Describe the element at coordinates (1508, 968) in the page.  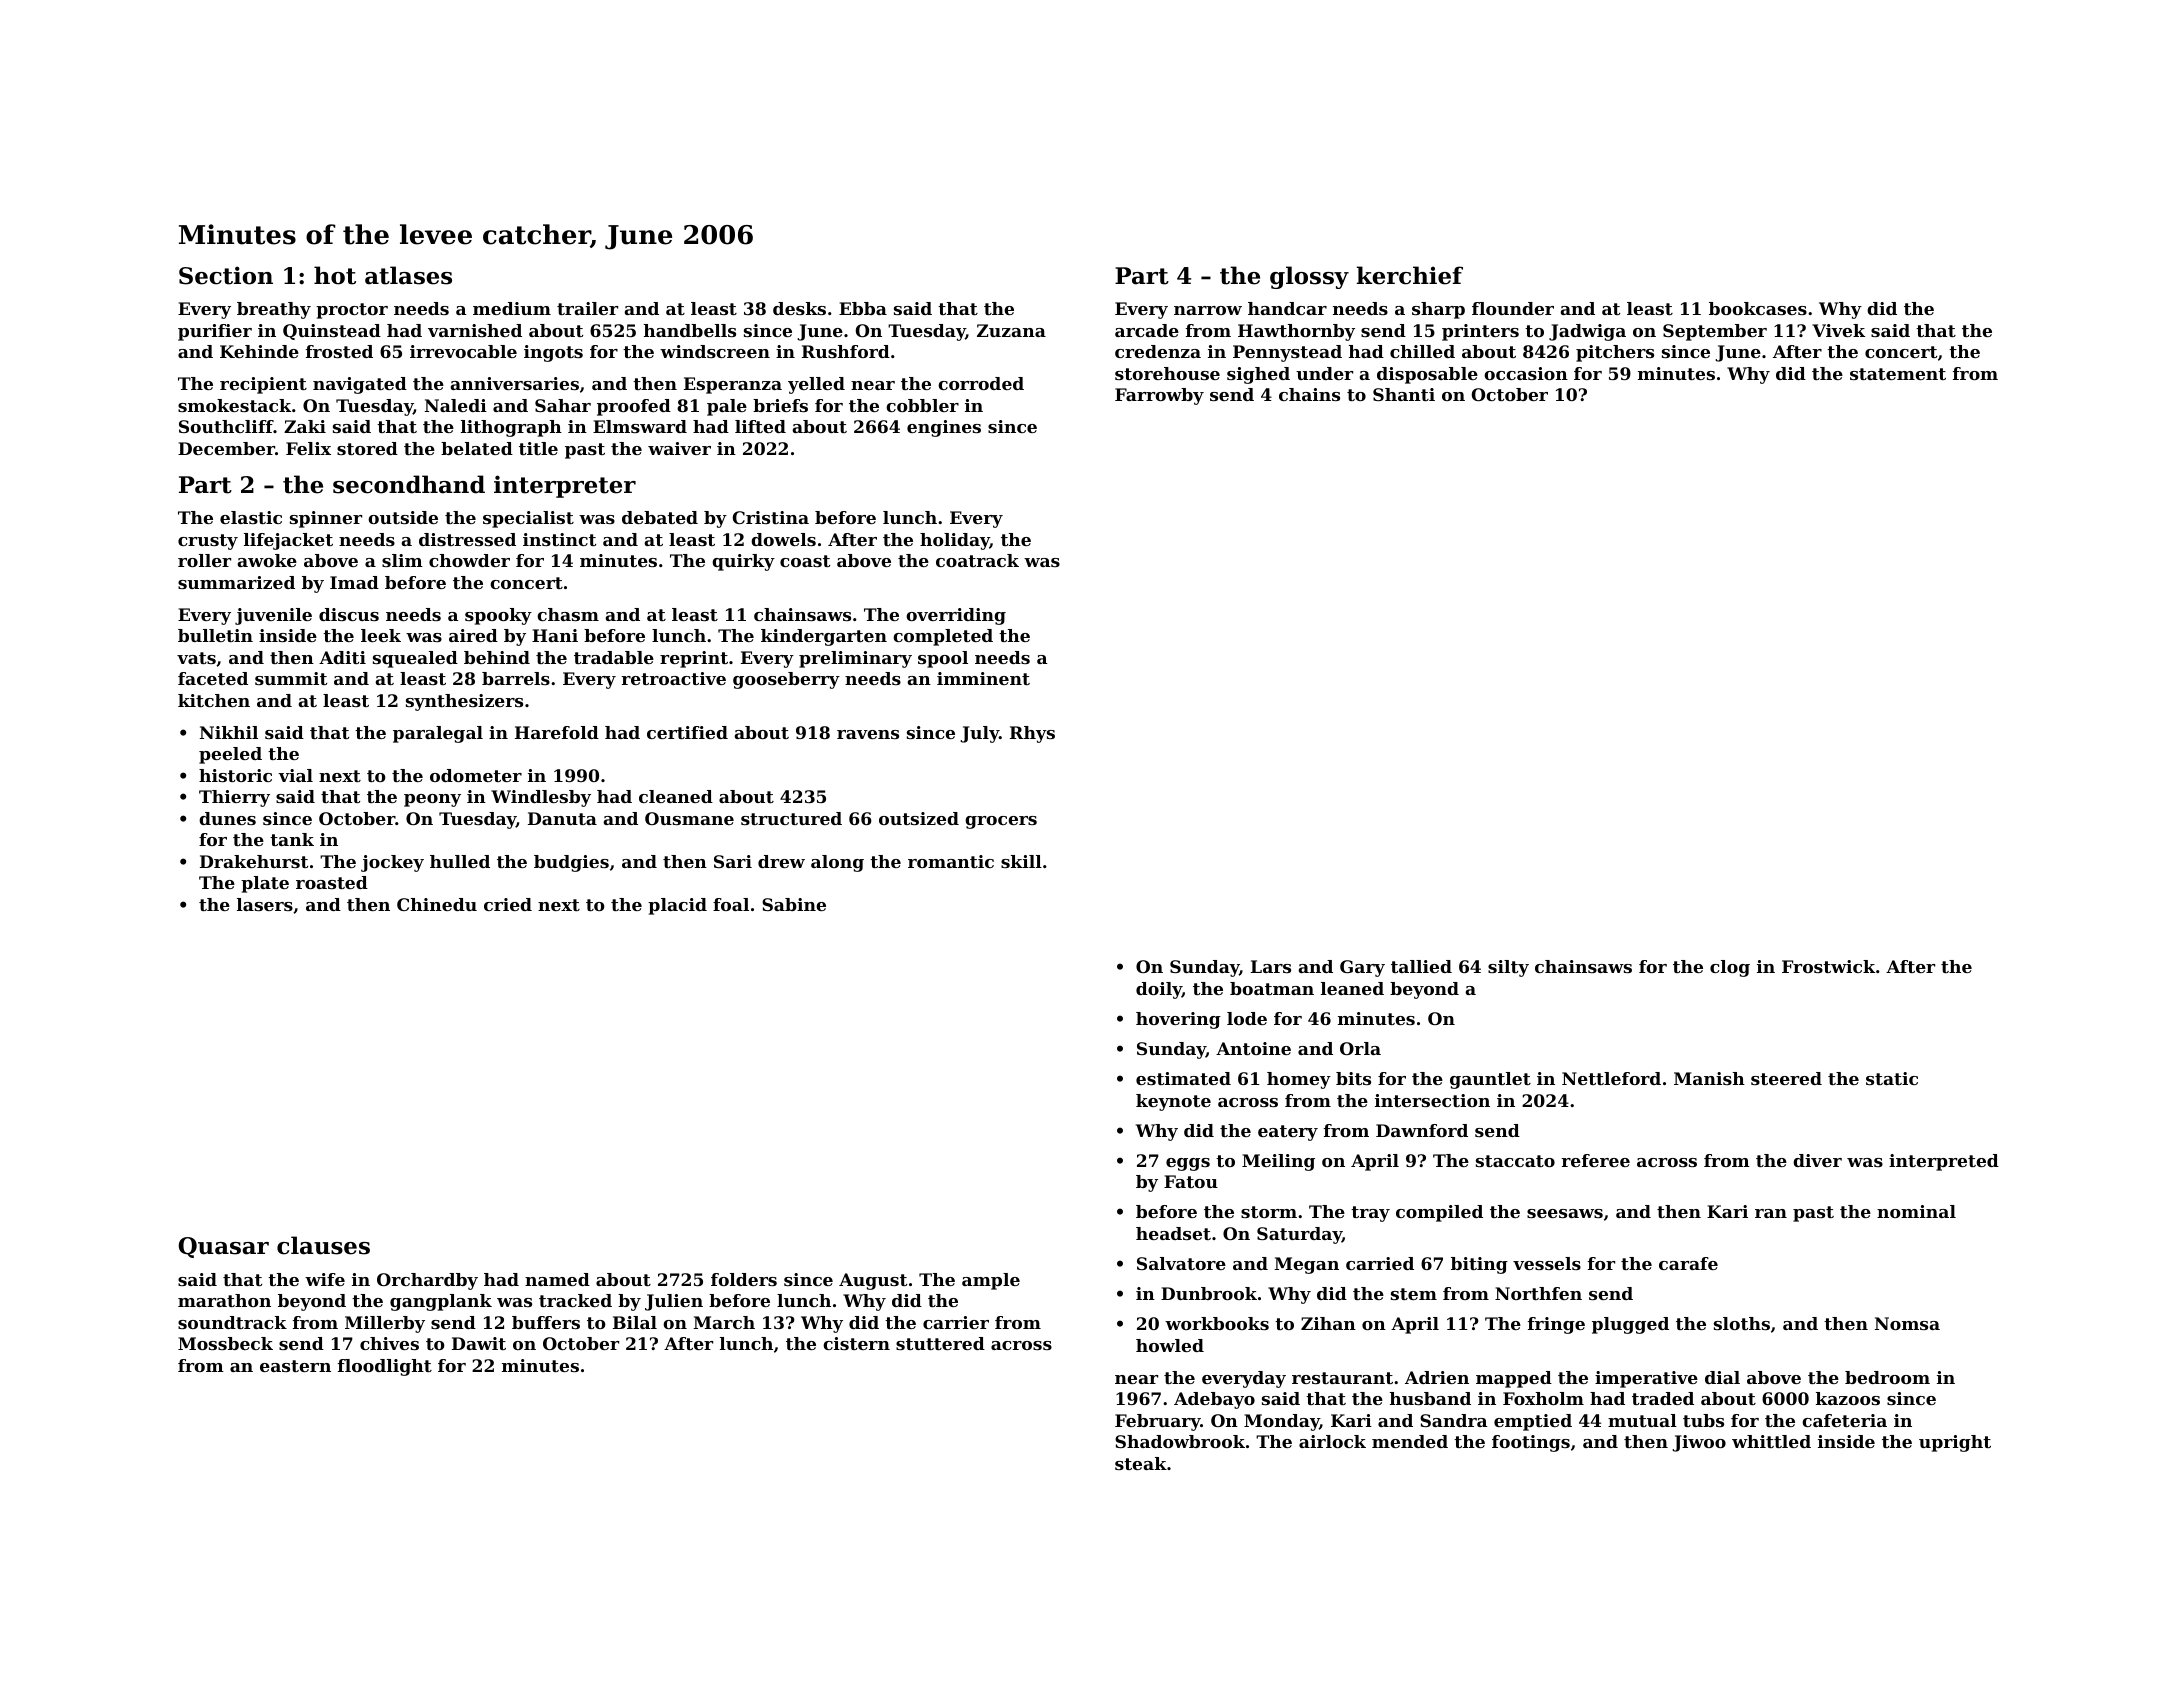
I see `silty` at that location.
